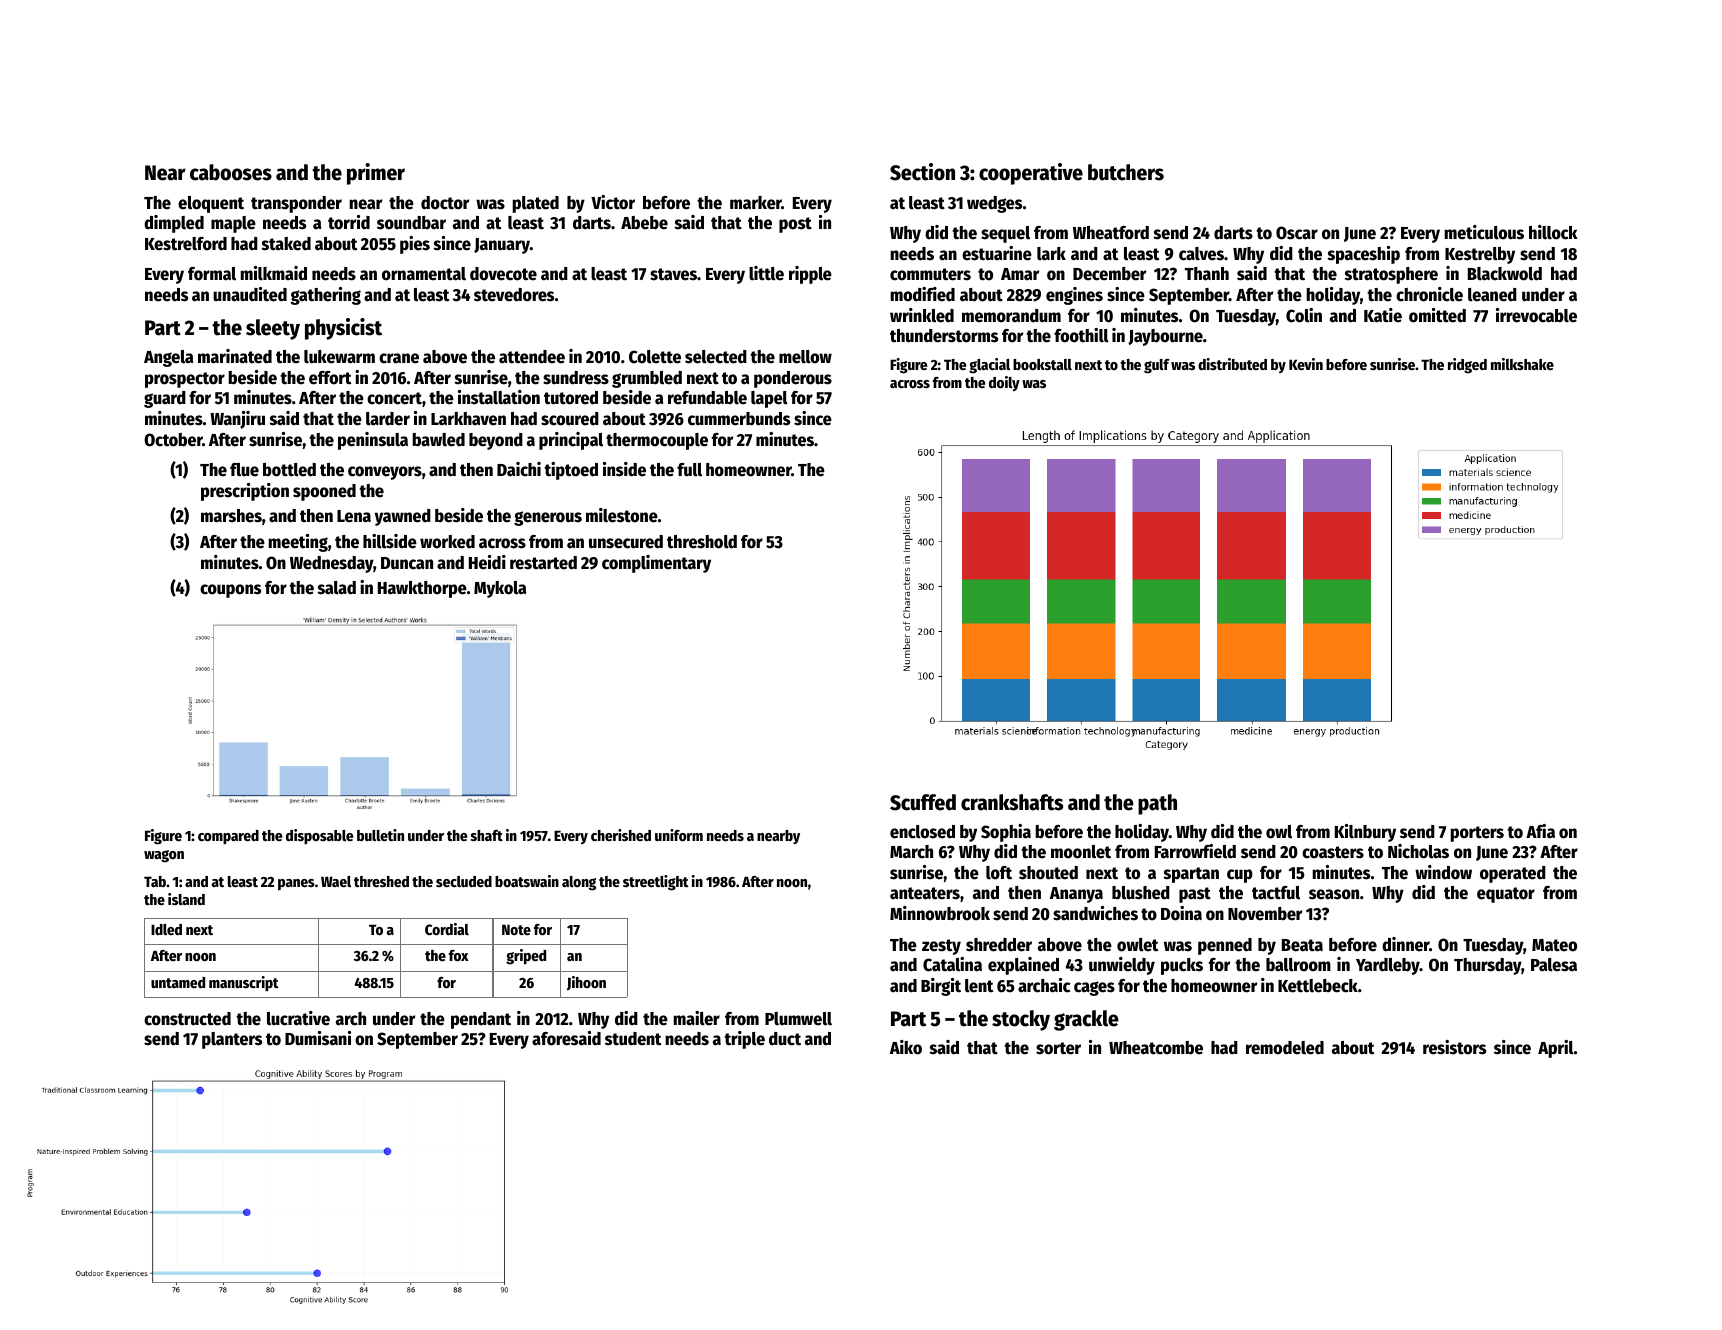 This screenshot has width=1722, height=1330. I want to click on ridged, so click(1467, 366).
